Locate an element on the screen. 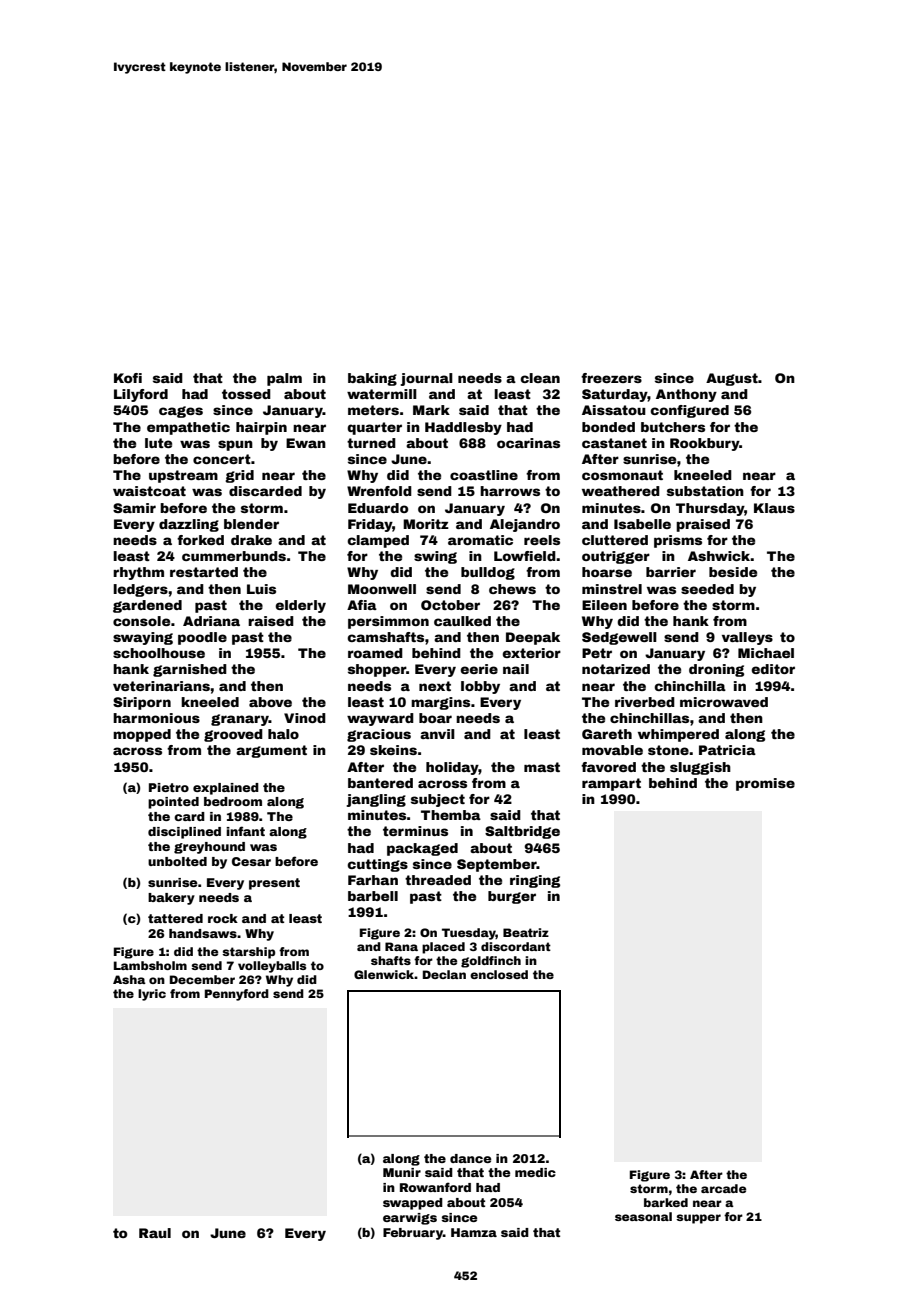 This screenshot has height=1316, width=908. discordant is located at coordinates (516, 946).
